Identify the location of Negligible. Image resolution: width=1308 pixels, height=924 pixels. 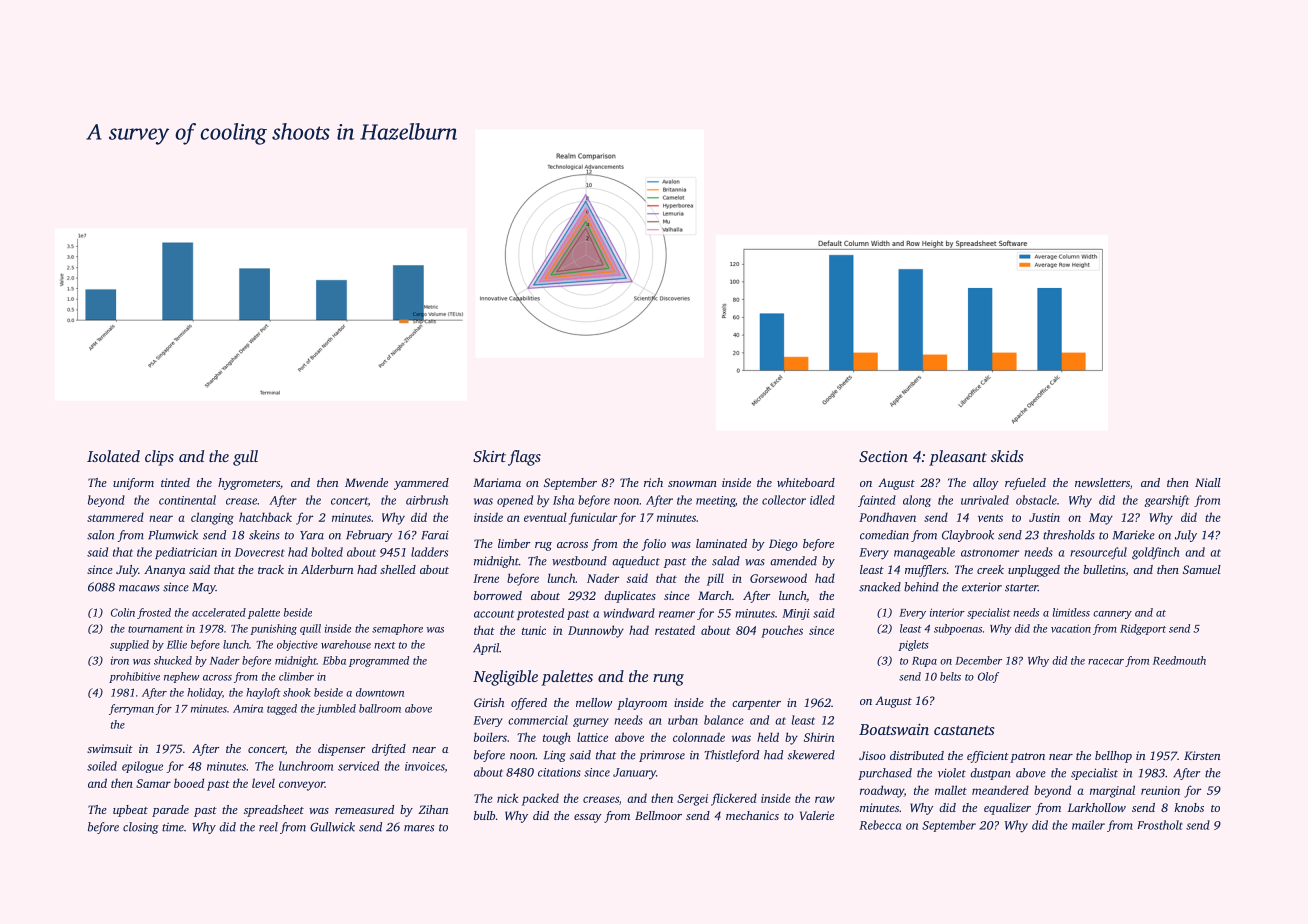
(505, 678).
